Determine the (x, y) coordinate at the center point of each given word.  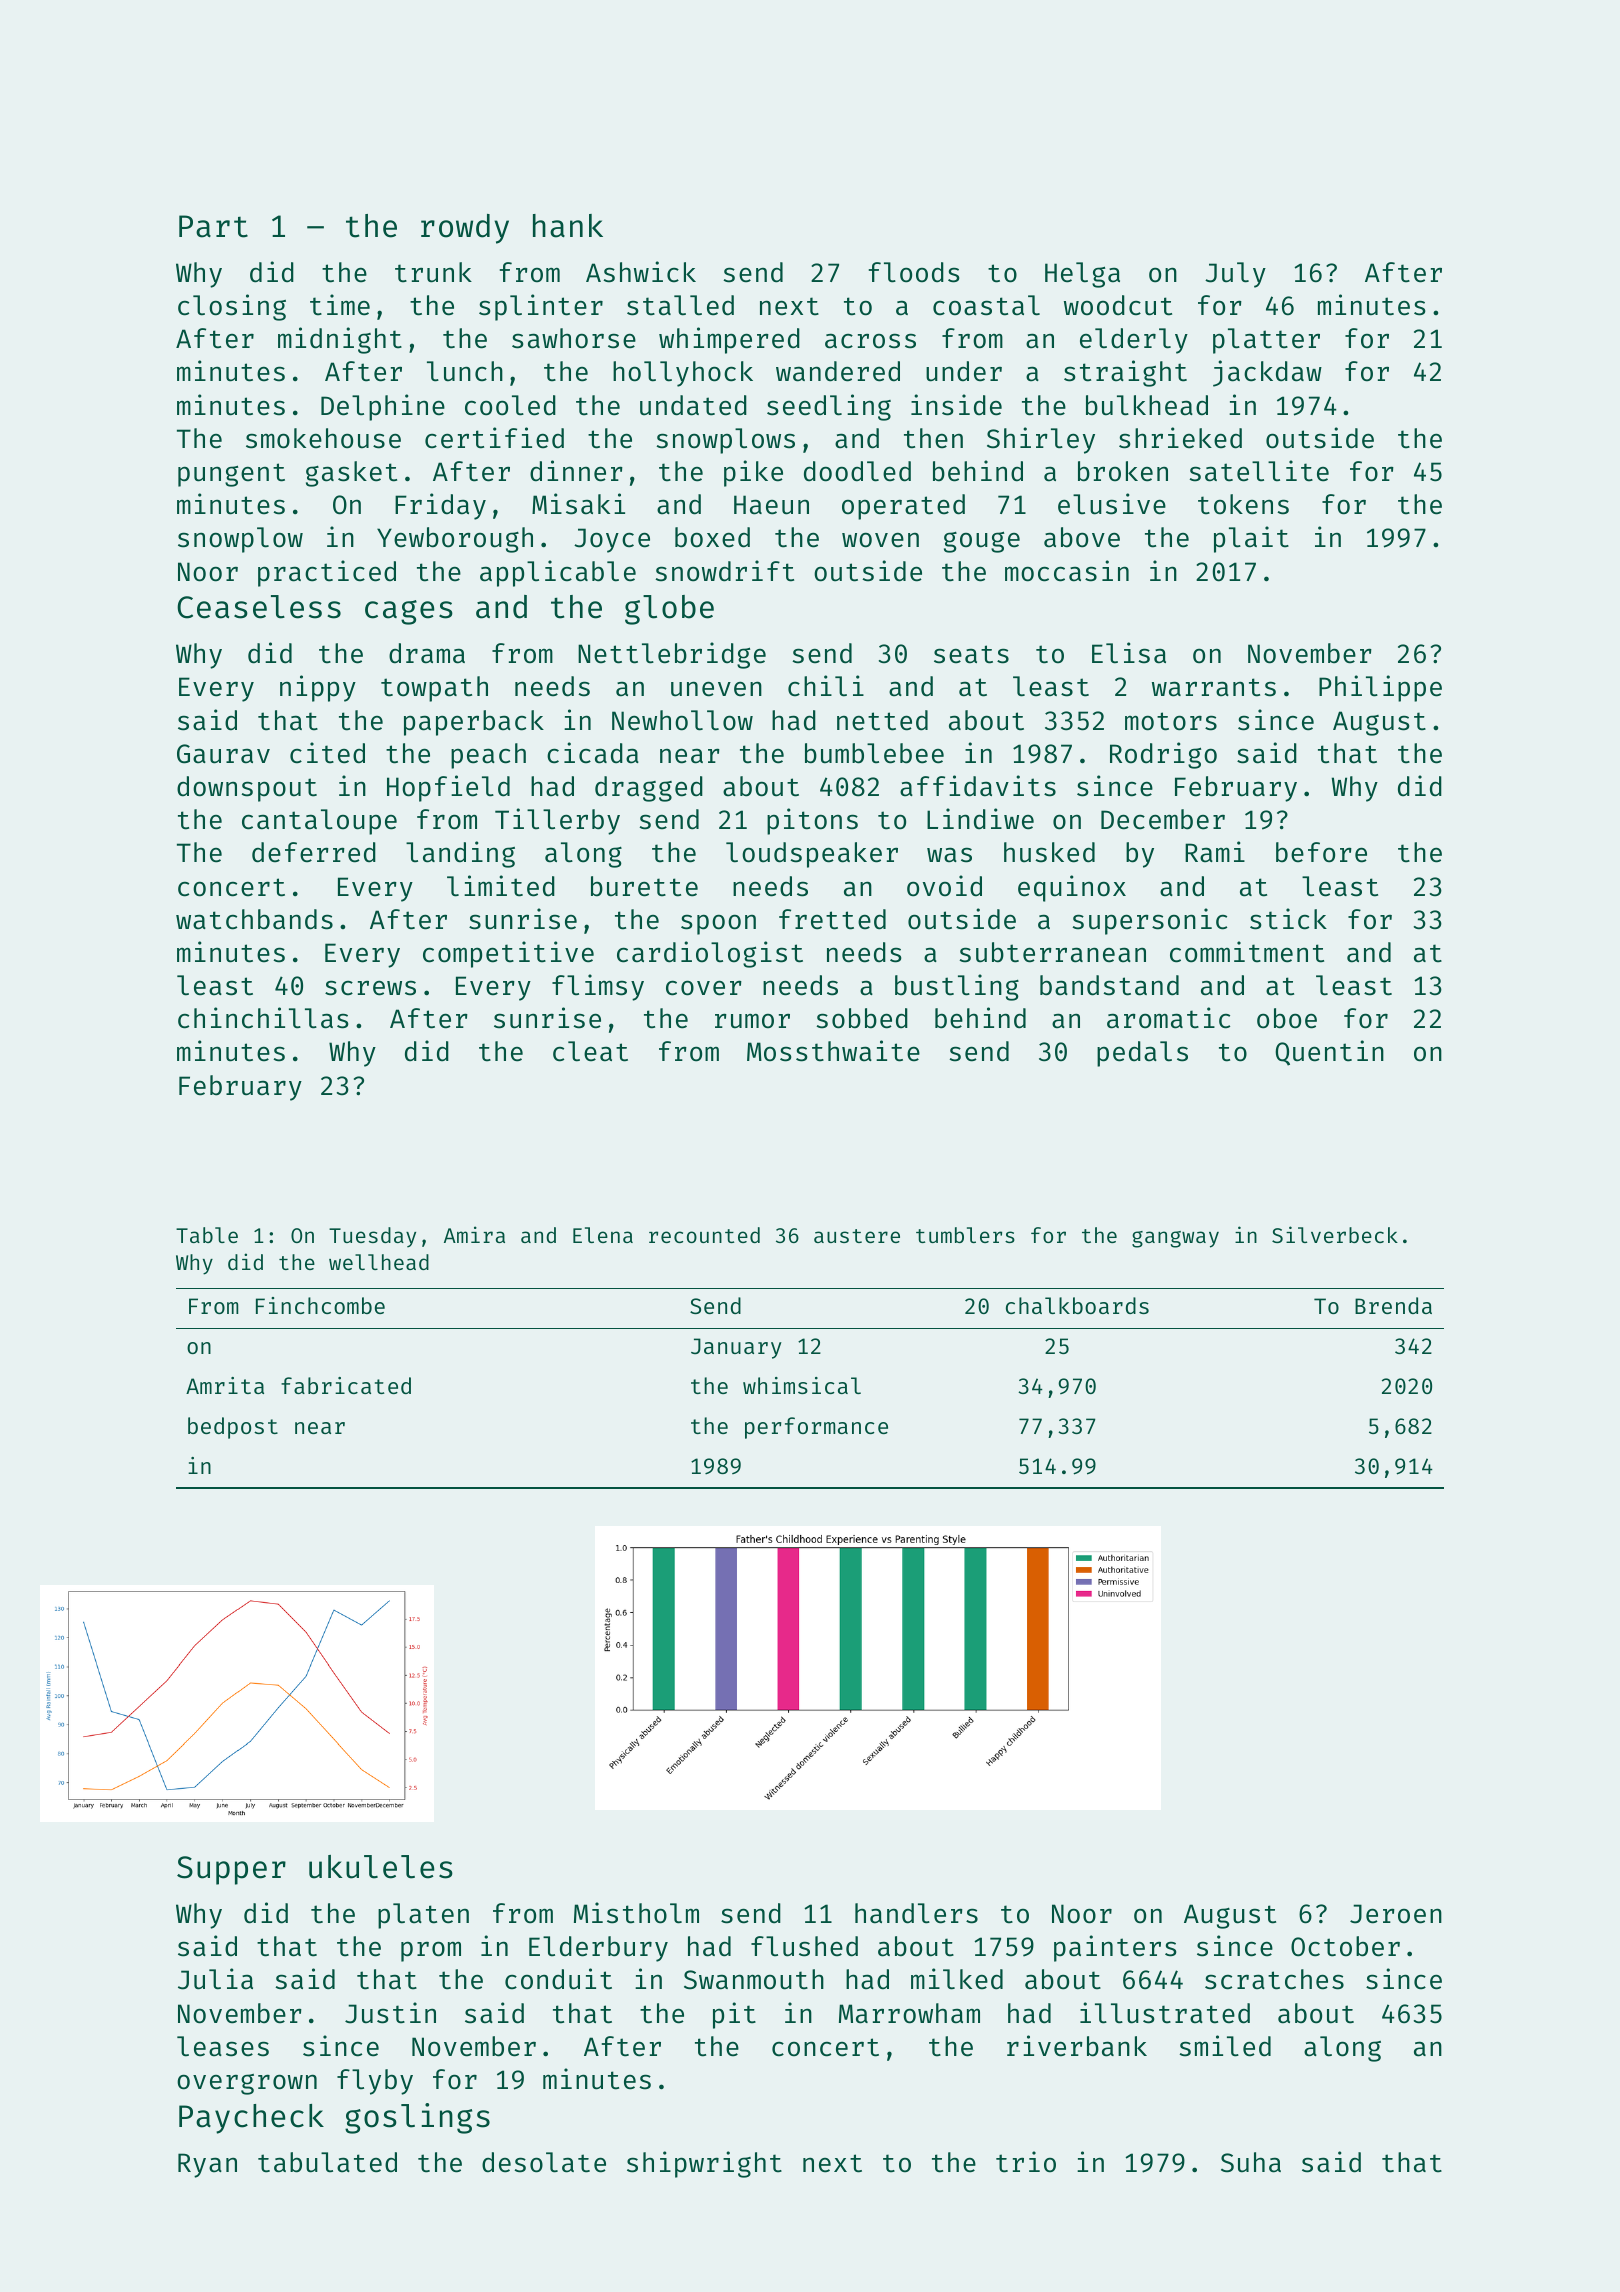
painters (1115, 1948)
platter (1266, 341)
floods (914, 272)
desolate (544, 2162)
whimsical (802, 1385)
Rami (1215, 852)
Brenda (1393, 1305)
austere (857, 1236)
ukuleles (381, 1867)
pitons (812, 821)
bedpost (233, 1428)
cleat (590, 1051)
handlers (916, 1913)
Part (213, 226)
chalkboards (1077, 1305)
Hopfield (448, 788)
